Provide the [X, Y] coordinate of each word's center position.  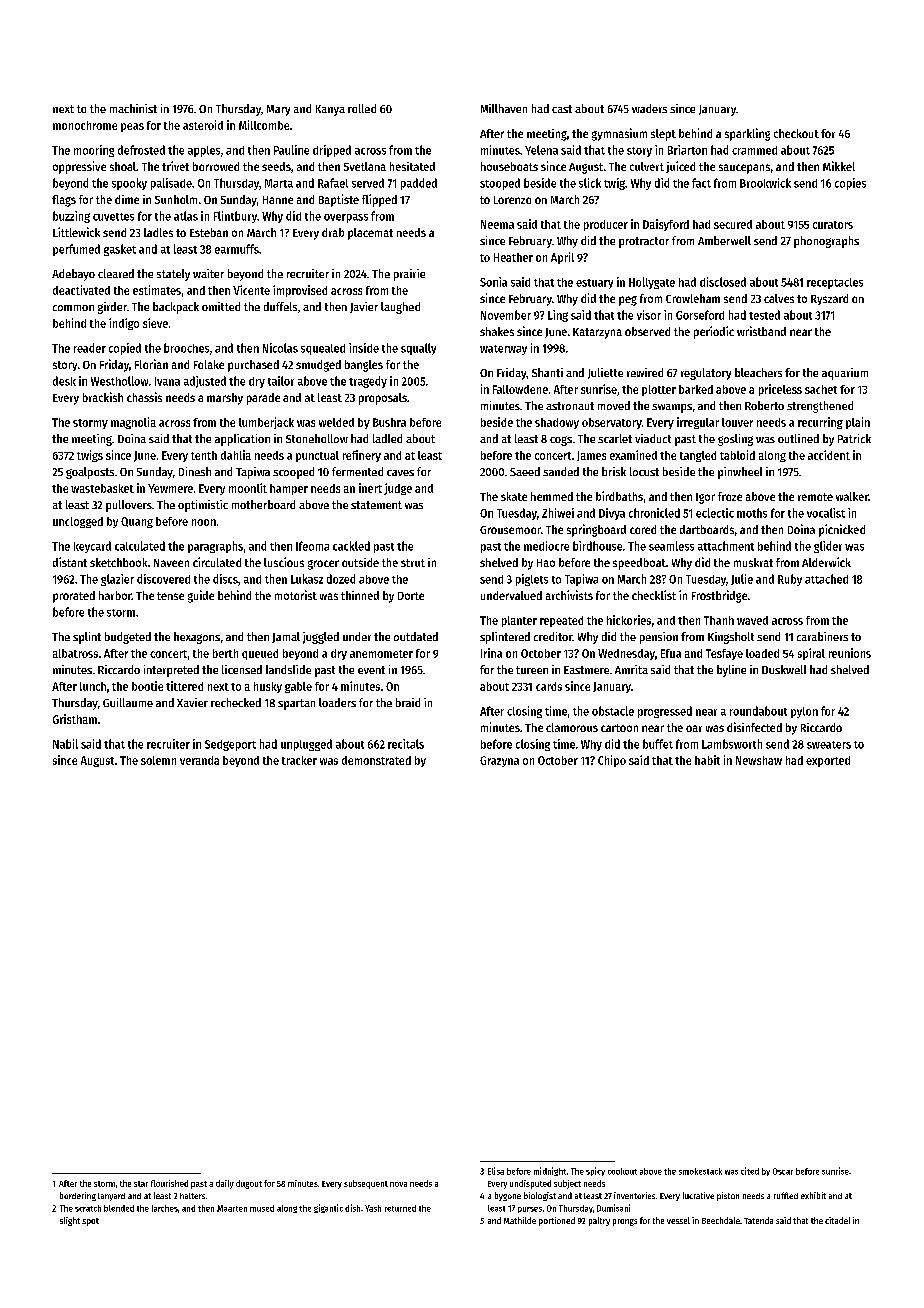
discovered [163, 579]
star [141, 1184]
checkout [796, 133]
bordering [78, 1196]
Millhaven [504, 108]
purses [530, 1210]
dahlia [236, 455]
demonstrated [376, 760]
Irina [491, 653]
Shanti [547, 372]
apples [204, 151]
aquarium [845, 374]
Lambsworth [732, 744]
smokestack [700, 1171]
